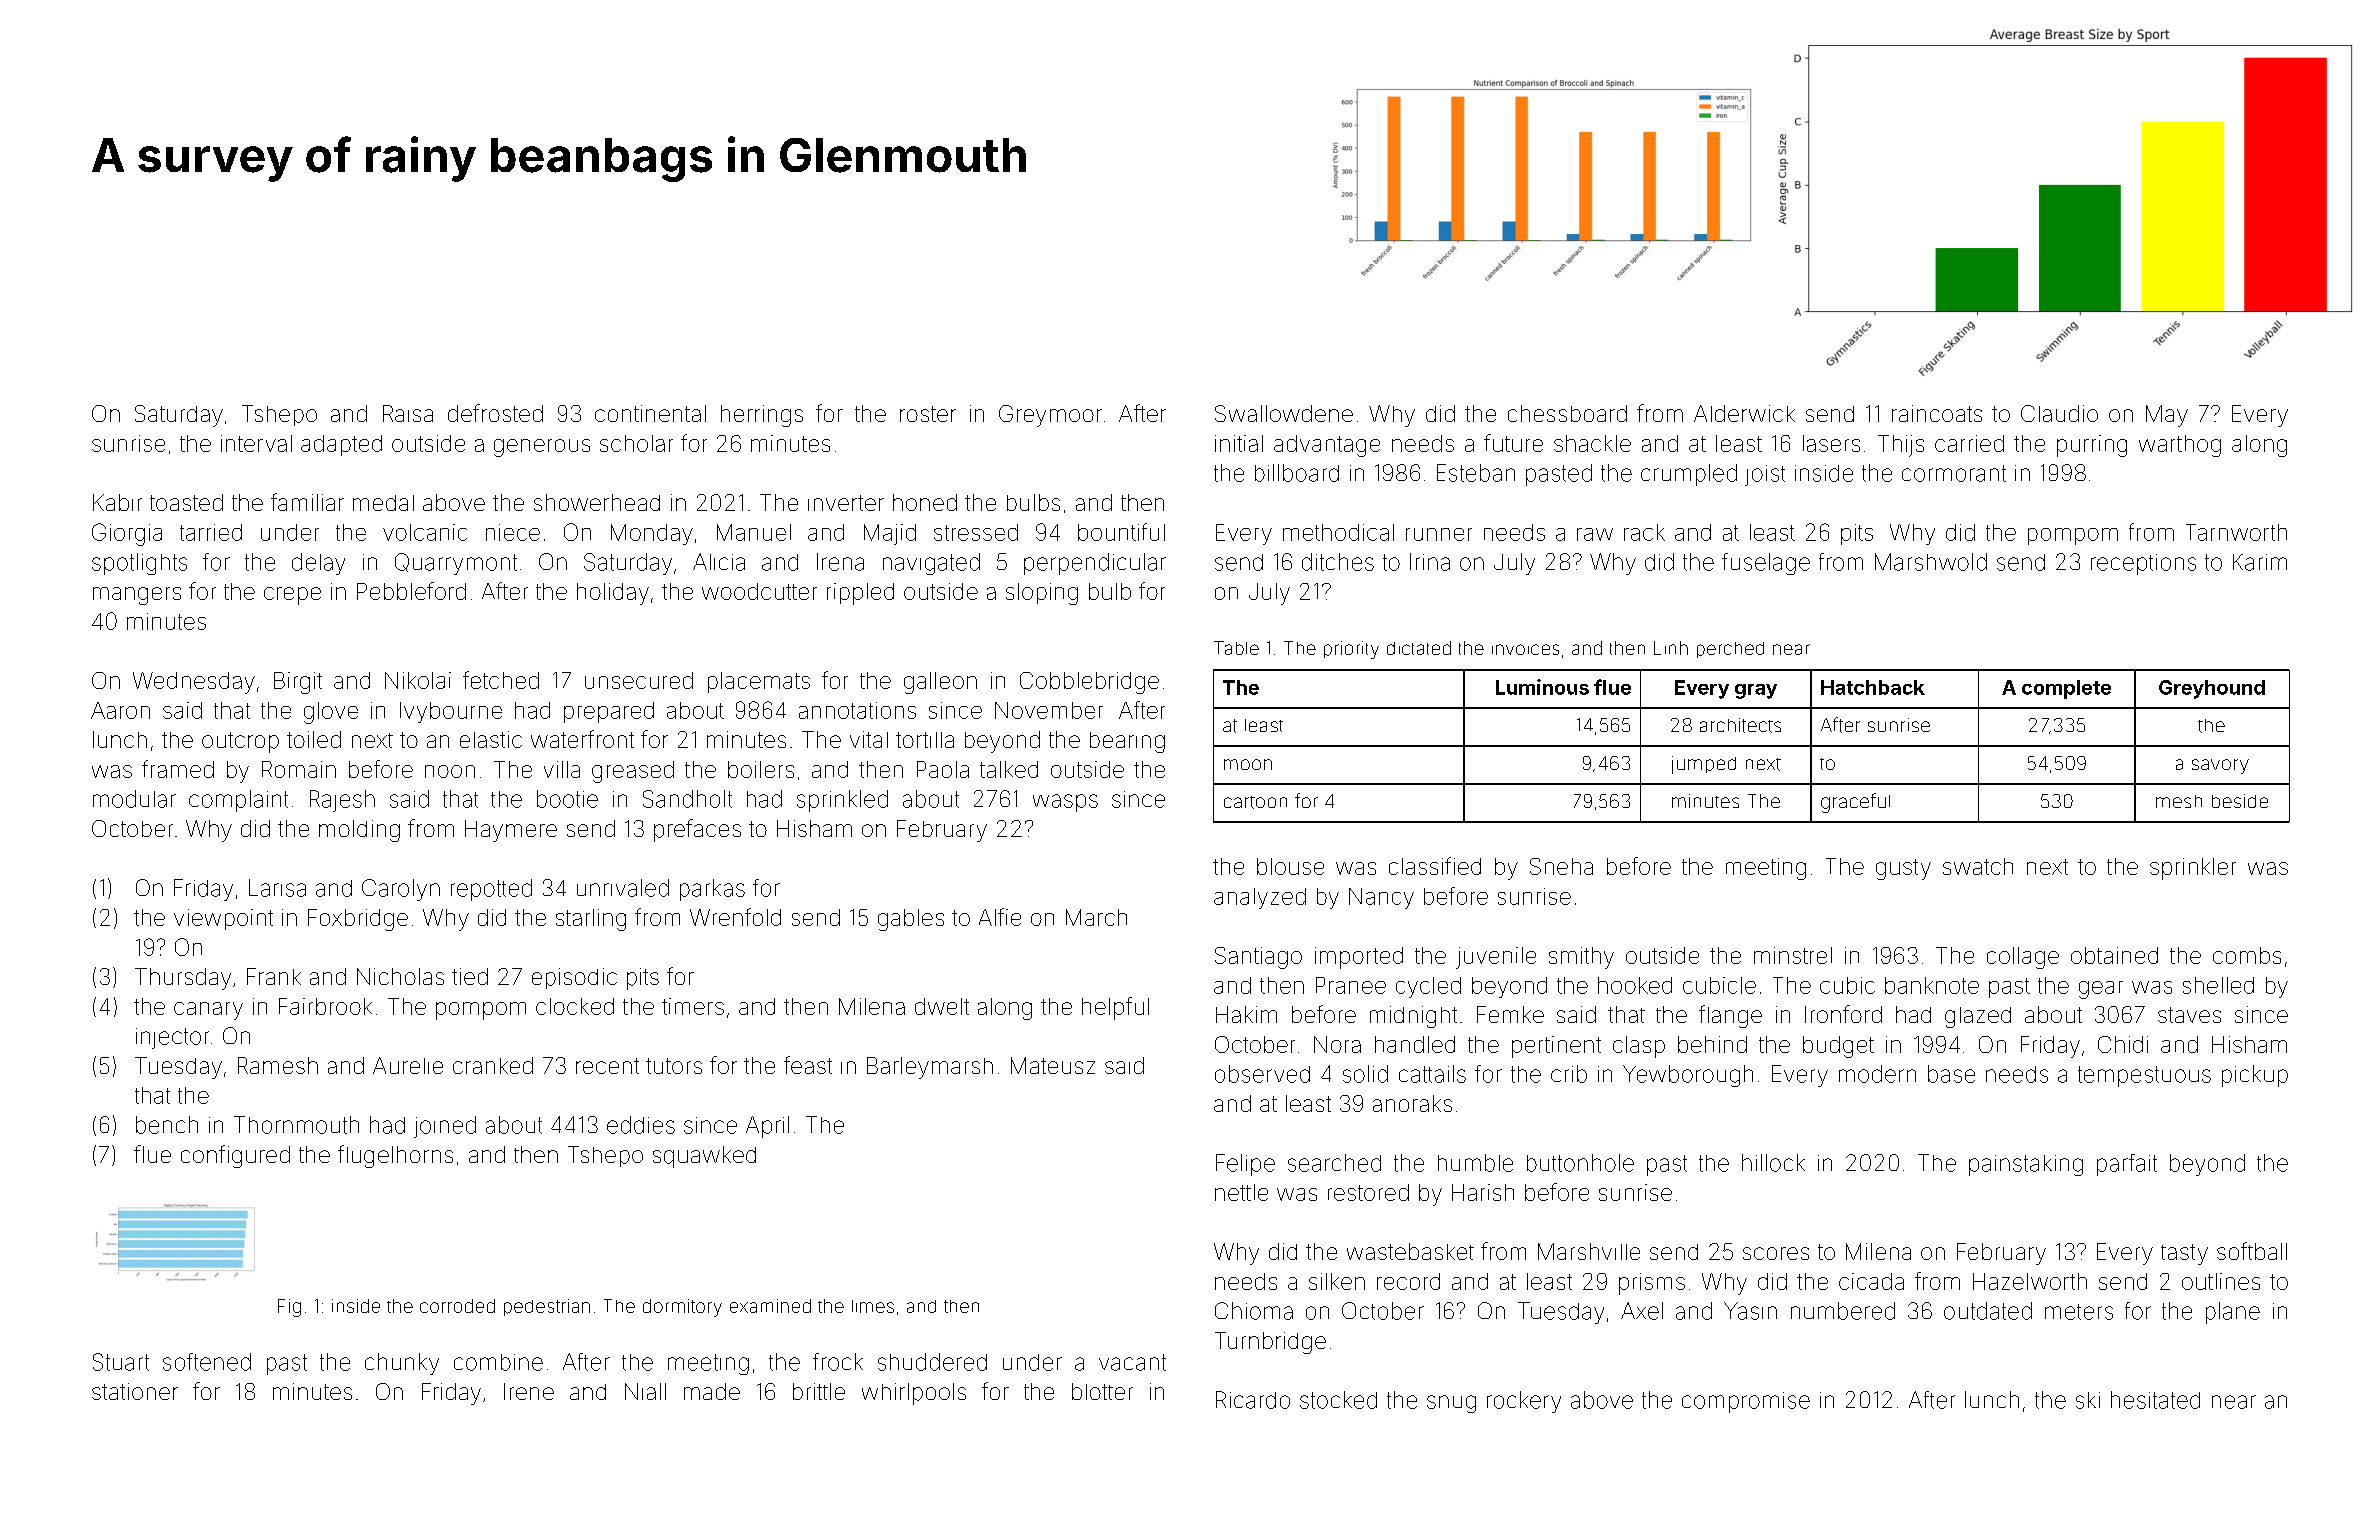 This page has height=1540, width=2380. Describe the element at coordinates (2066, 689) in the page. I see `complete` at that location.
